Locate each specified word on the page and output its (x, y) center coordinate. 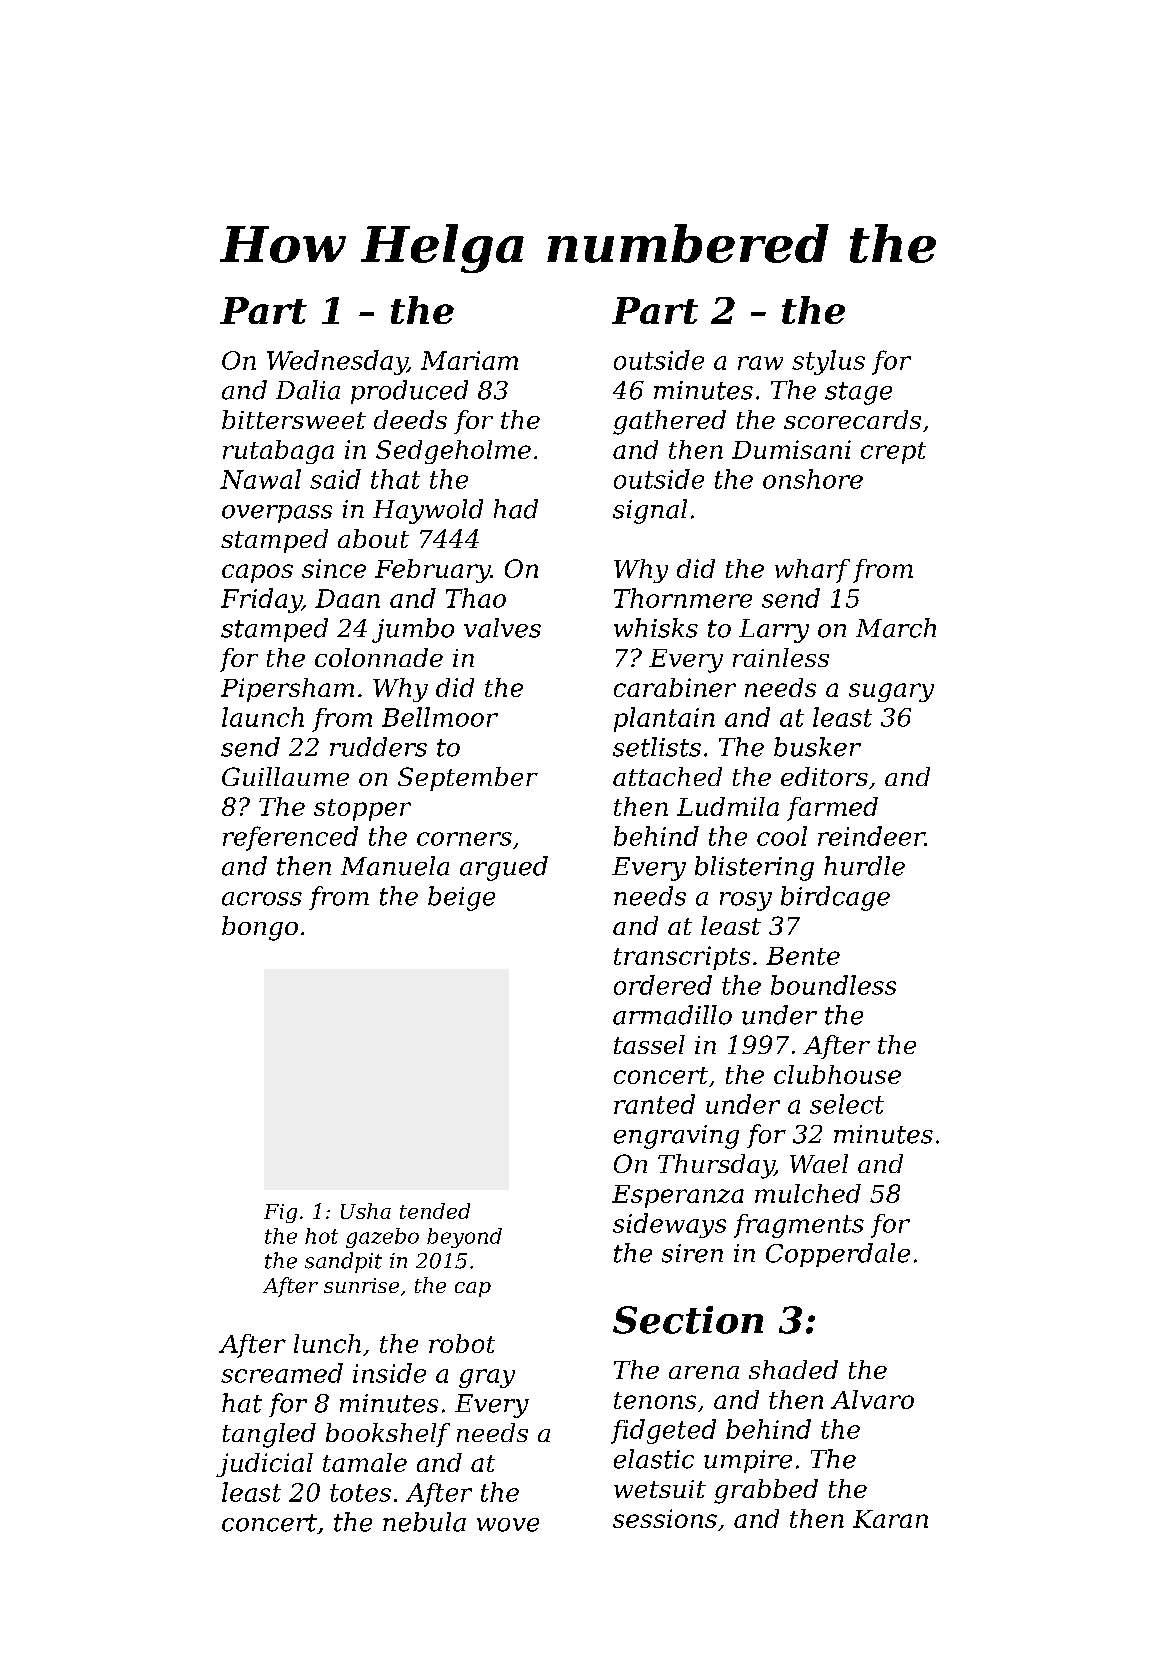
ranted (654, 1104)
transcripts (682, 958)
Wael (819, 1163)
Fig (280, 1213)
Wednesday (337, 362)
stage (858, 393)
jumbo (413, 630)
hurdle (864, 866)
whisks (656, 628)
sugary (891, 692)
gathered (669, 422)
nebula (424, 1522)
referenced (290, 838)
